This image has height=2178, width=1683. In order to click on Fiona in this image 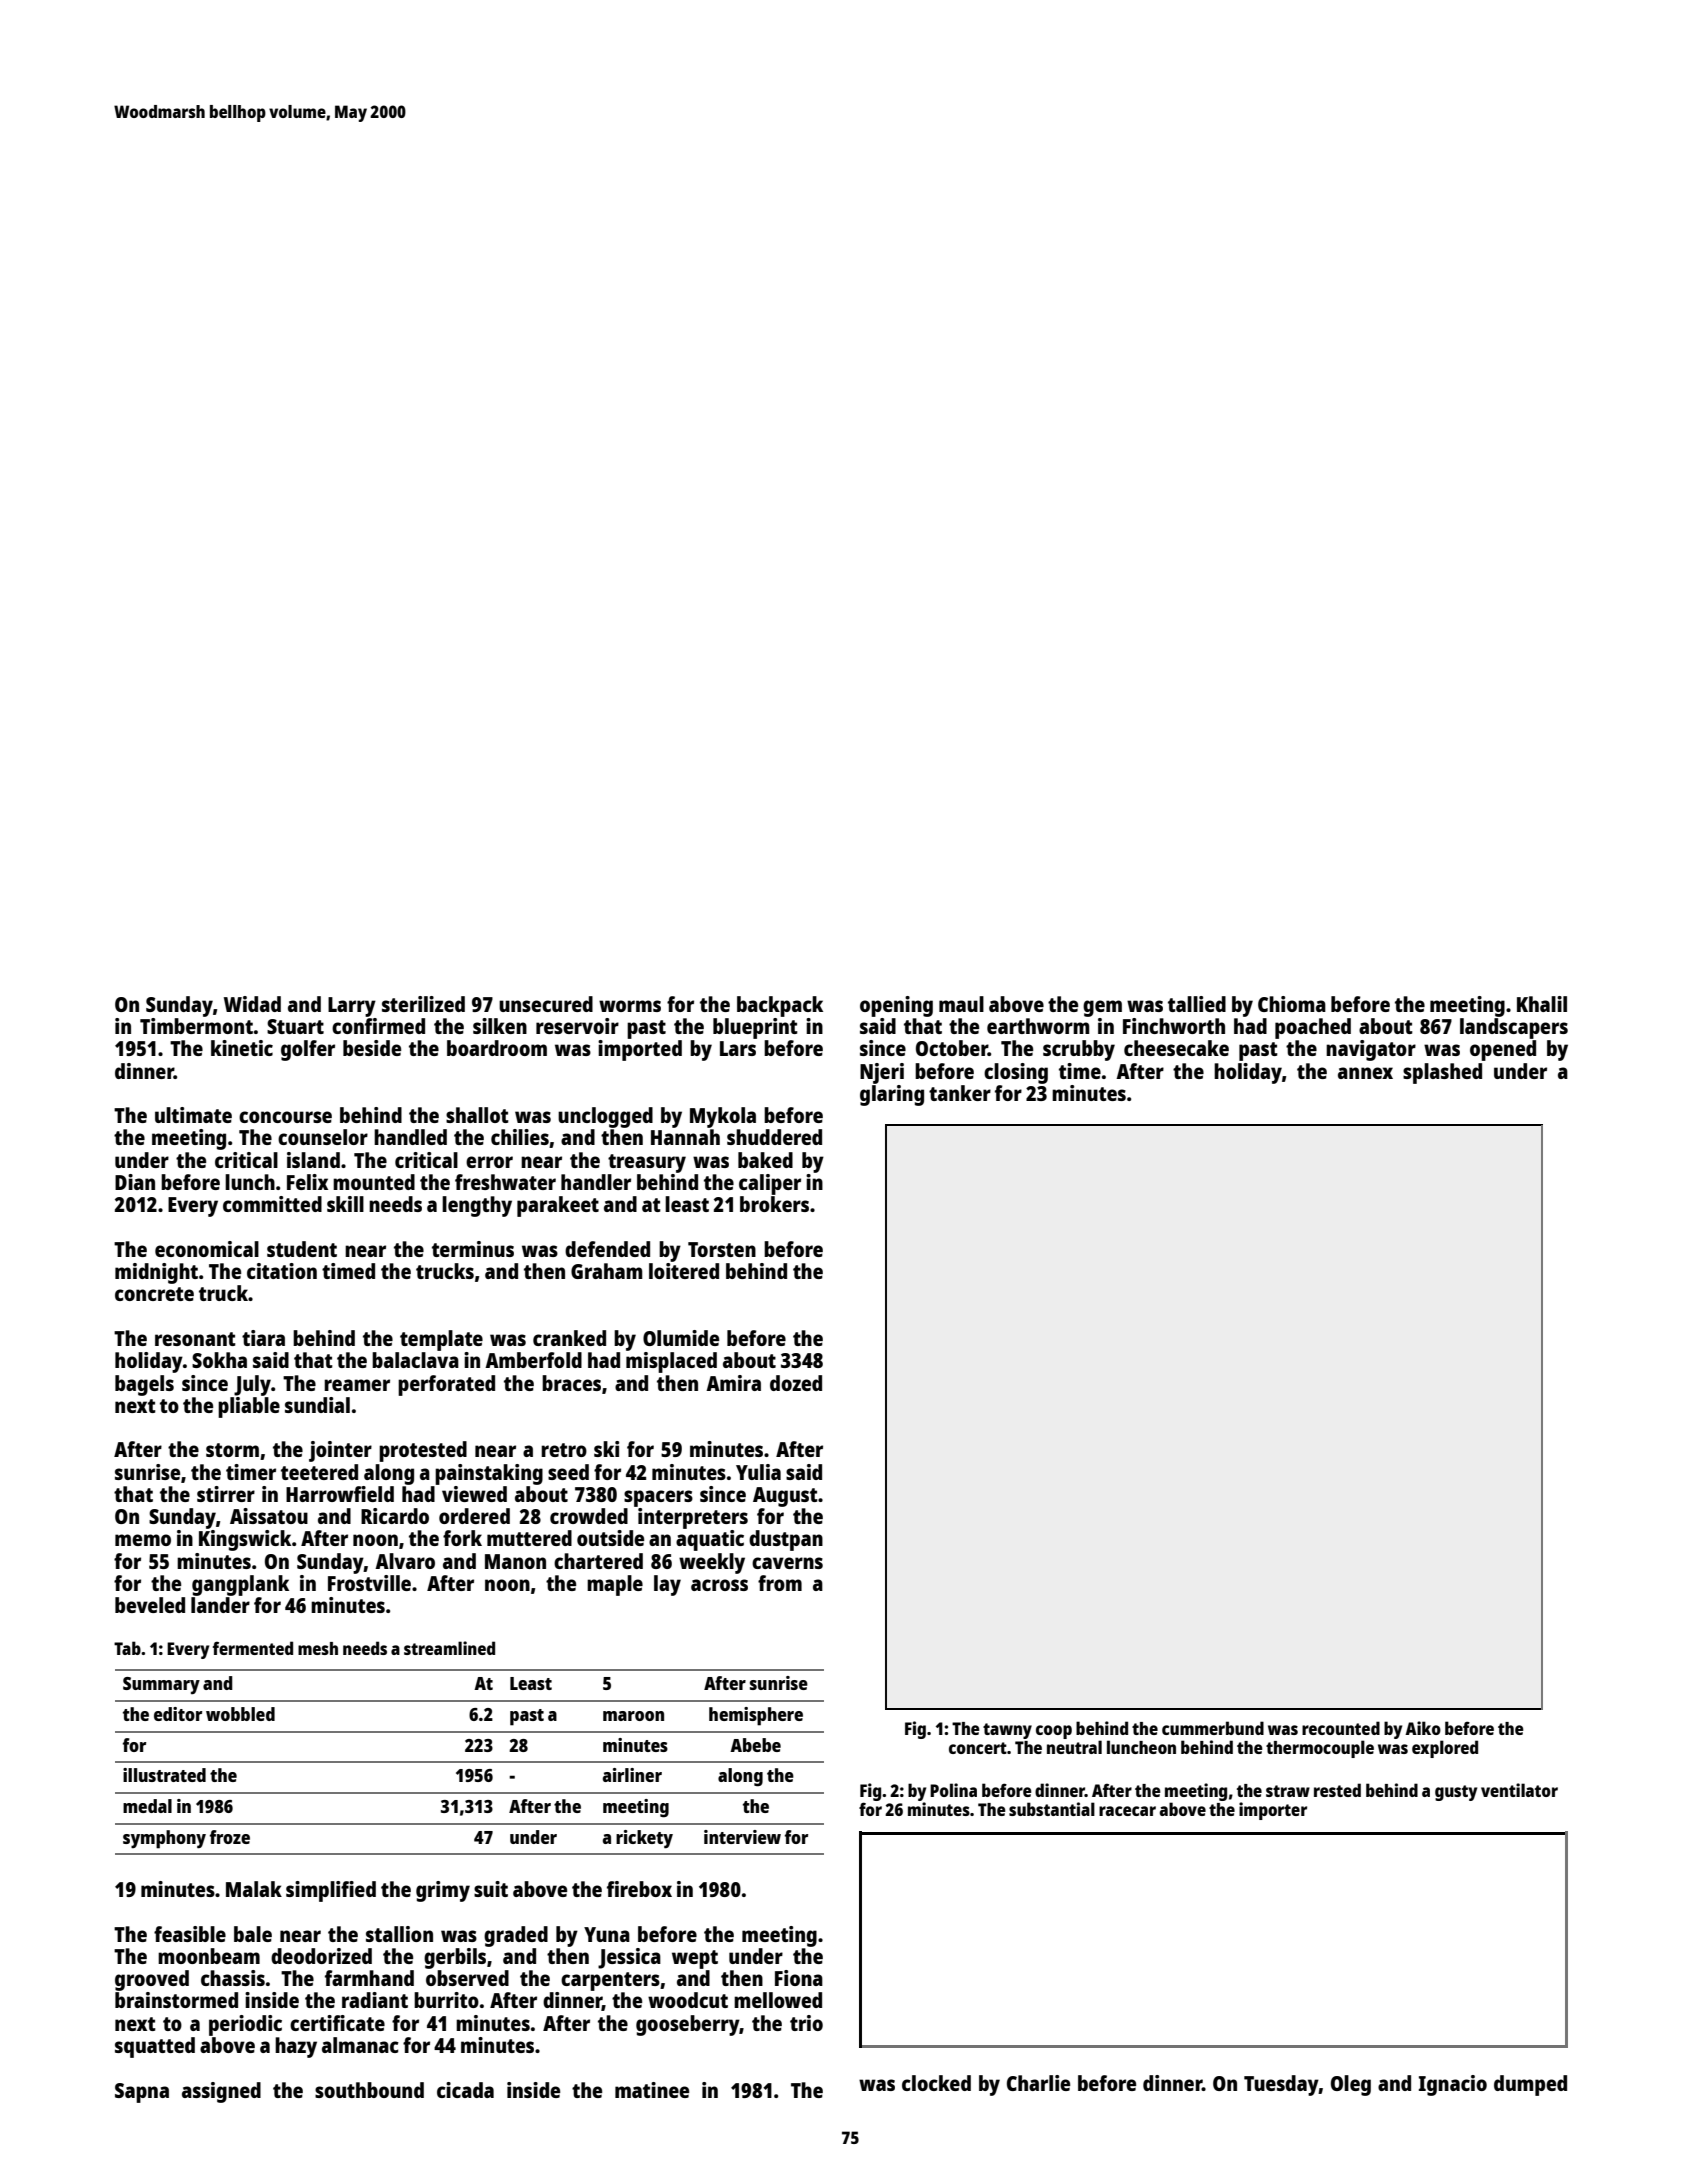, I will do `click(799, 1978)`.
